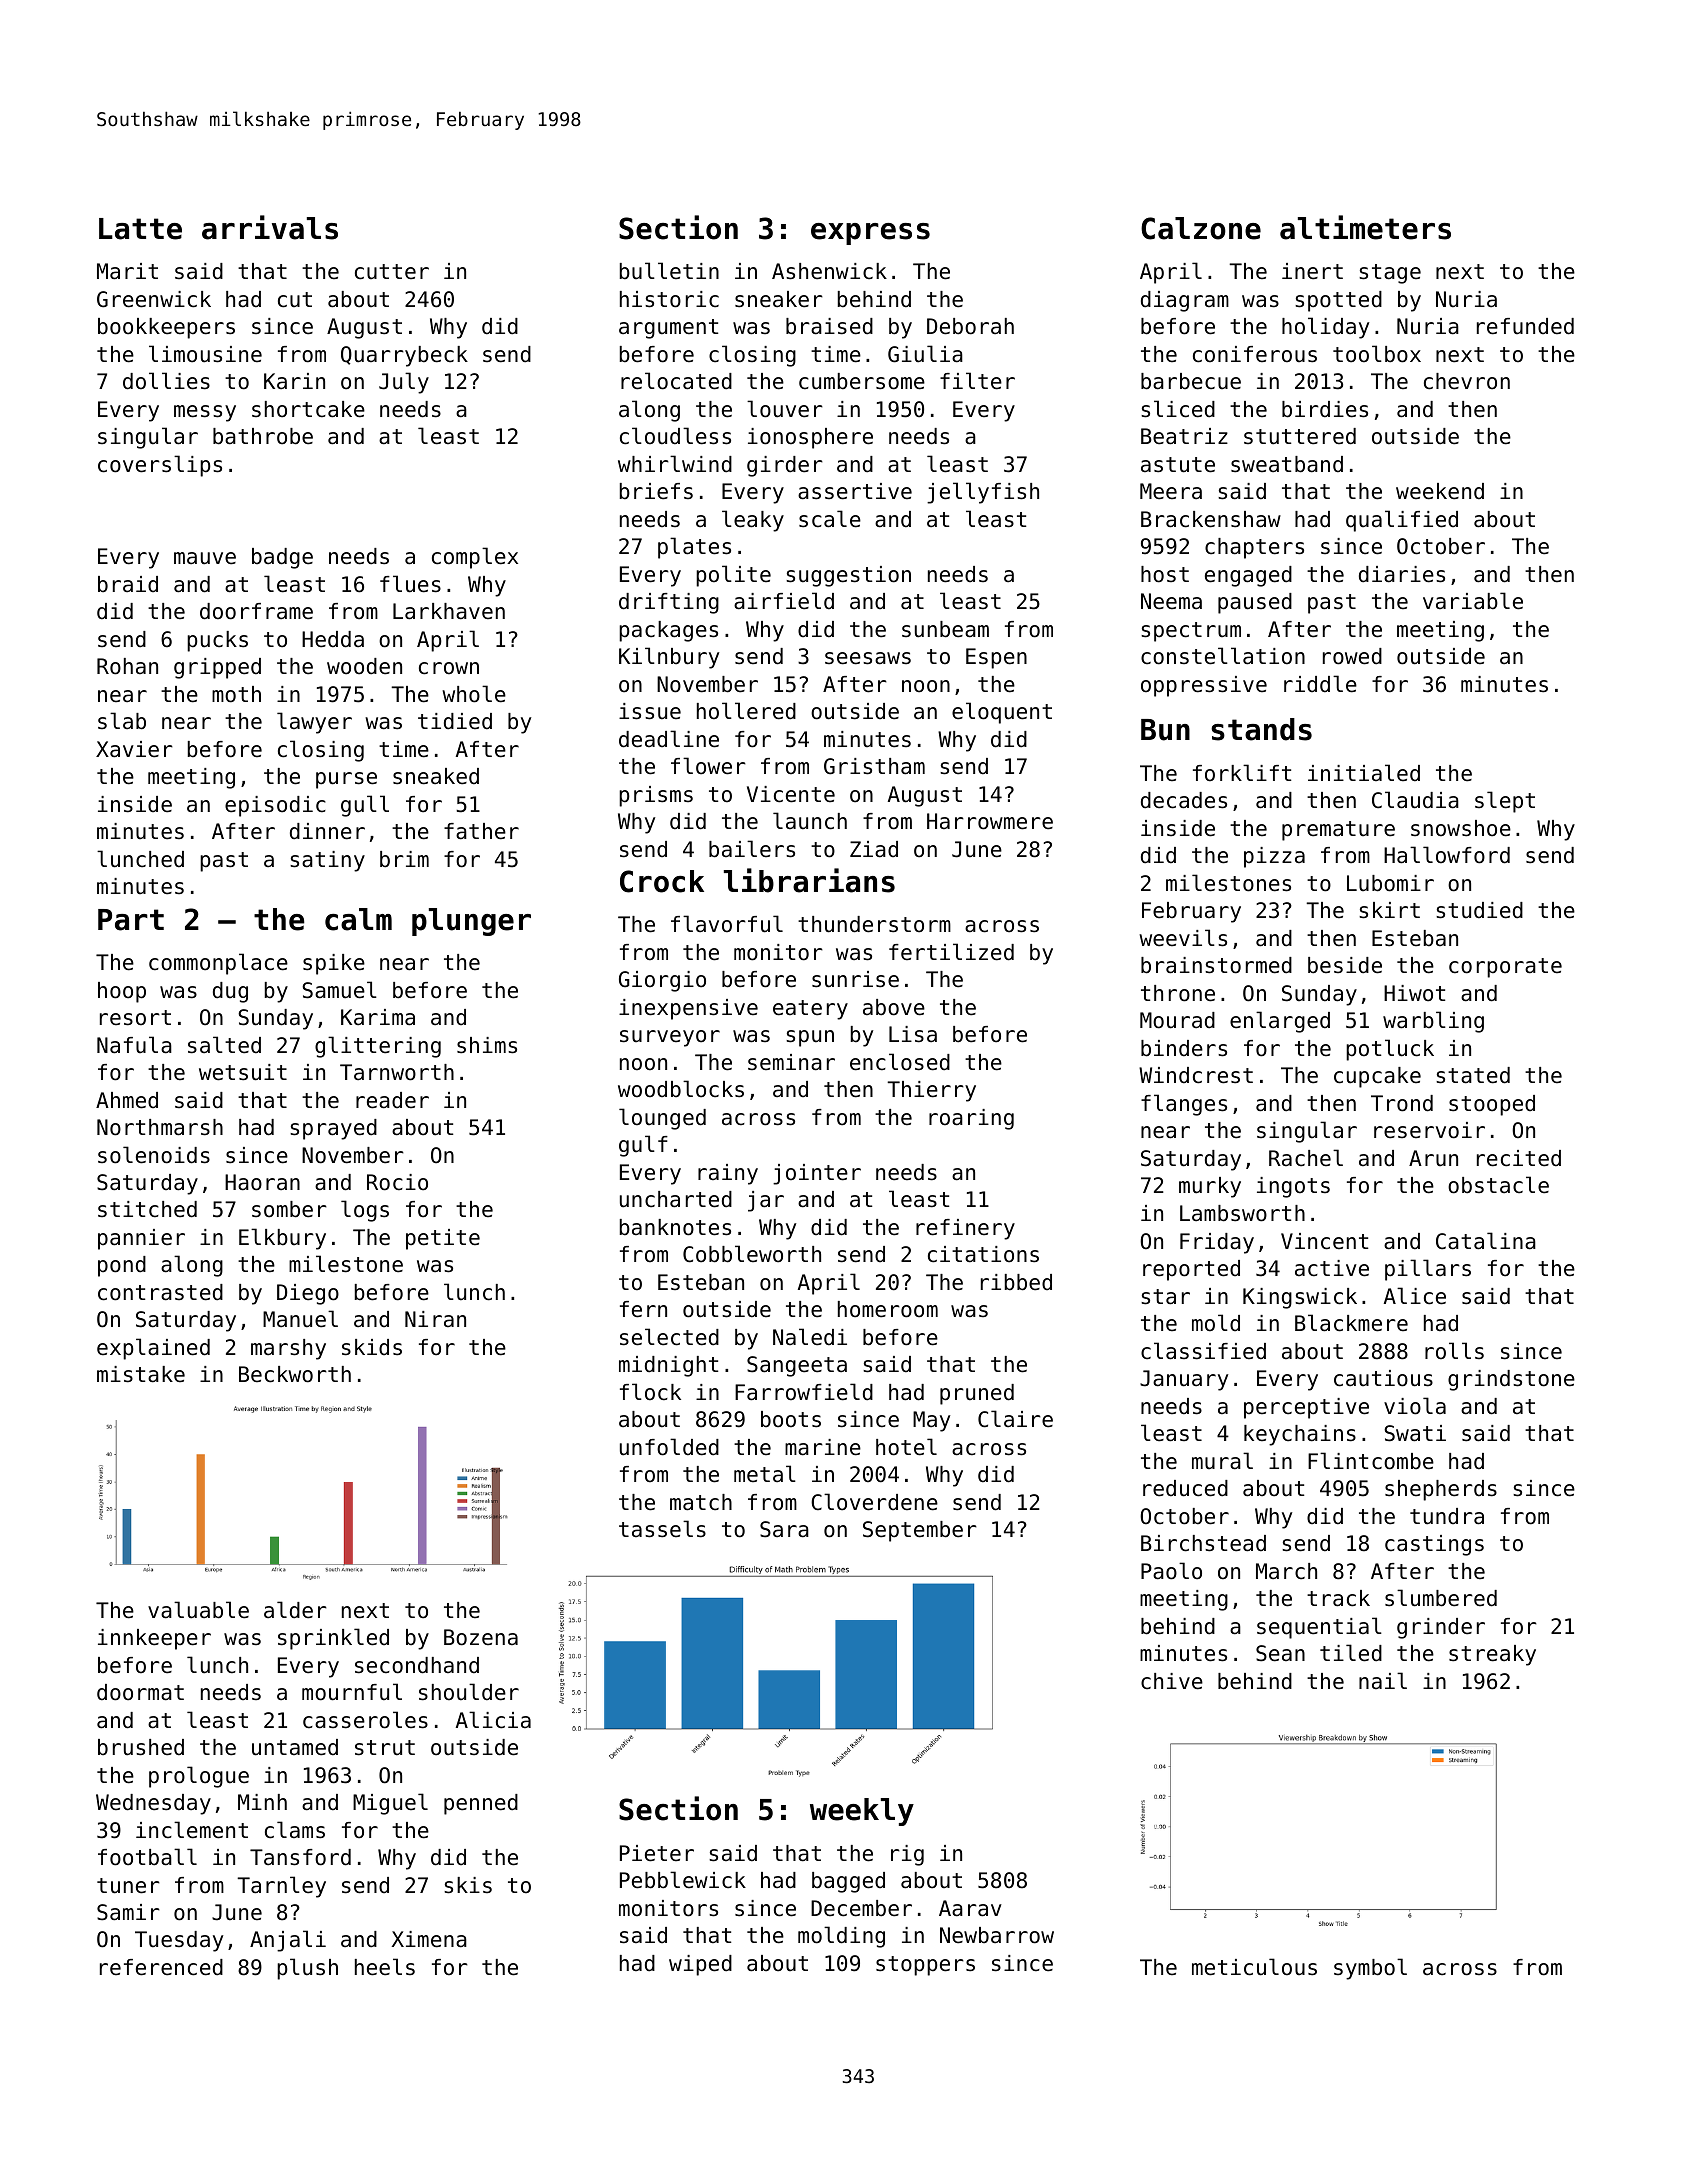  I want to click on Crock, so click(662, 881).
